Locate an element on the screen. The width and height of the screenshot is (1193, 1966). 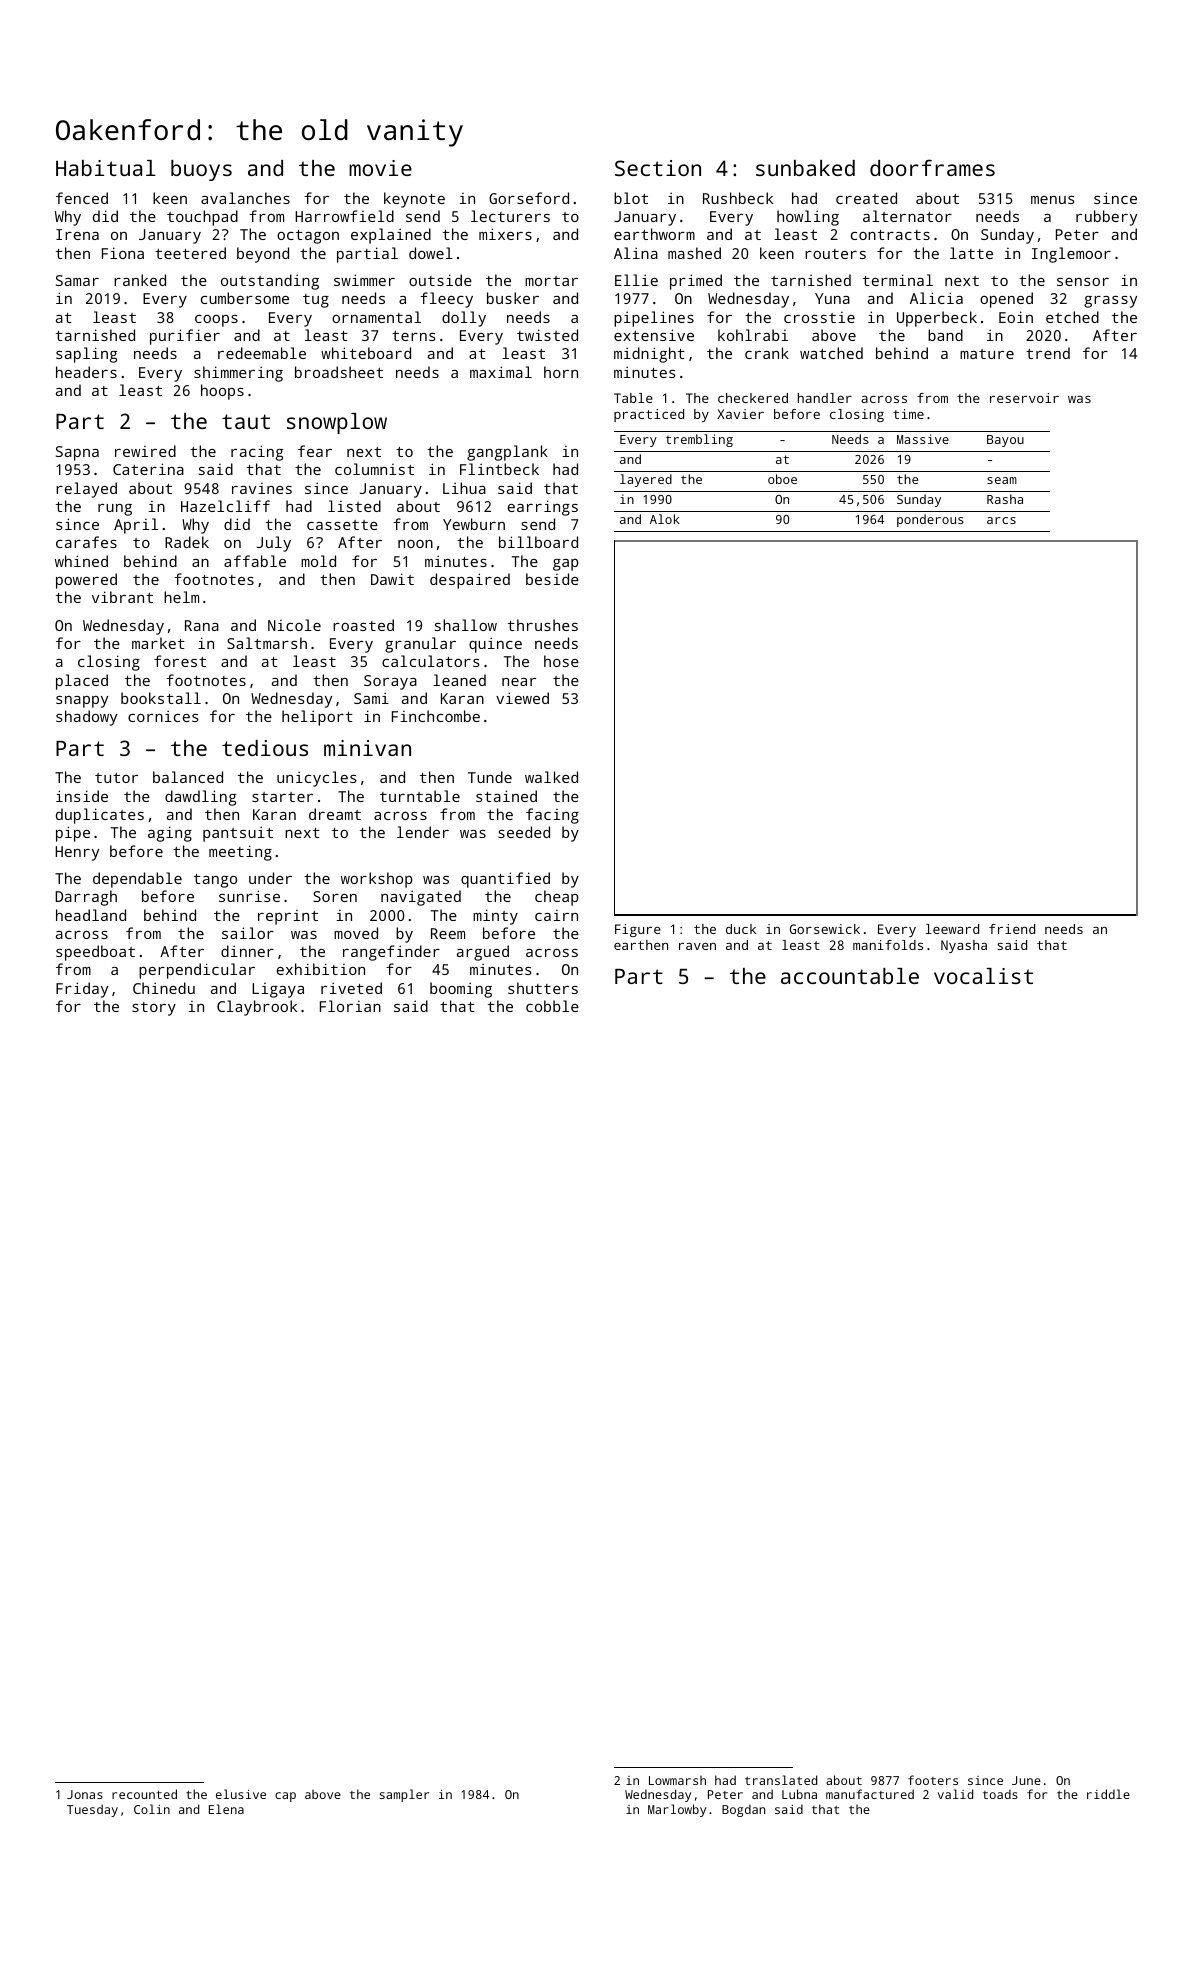
menus is located at coordinates (1053, 200).
